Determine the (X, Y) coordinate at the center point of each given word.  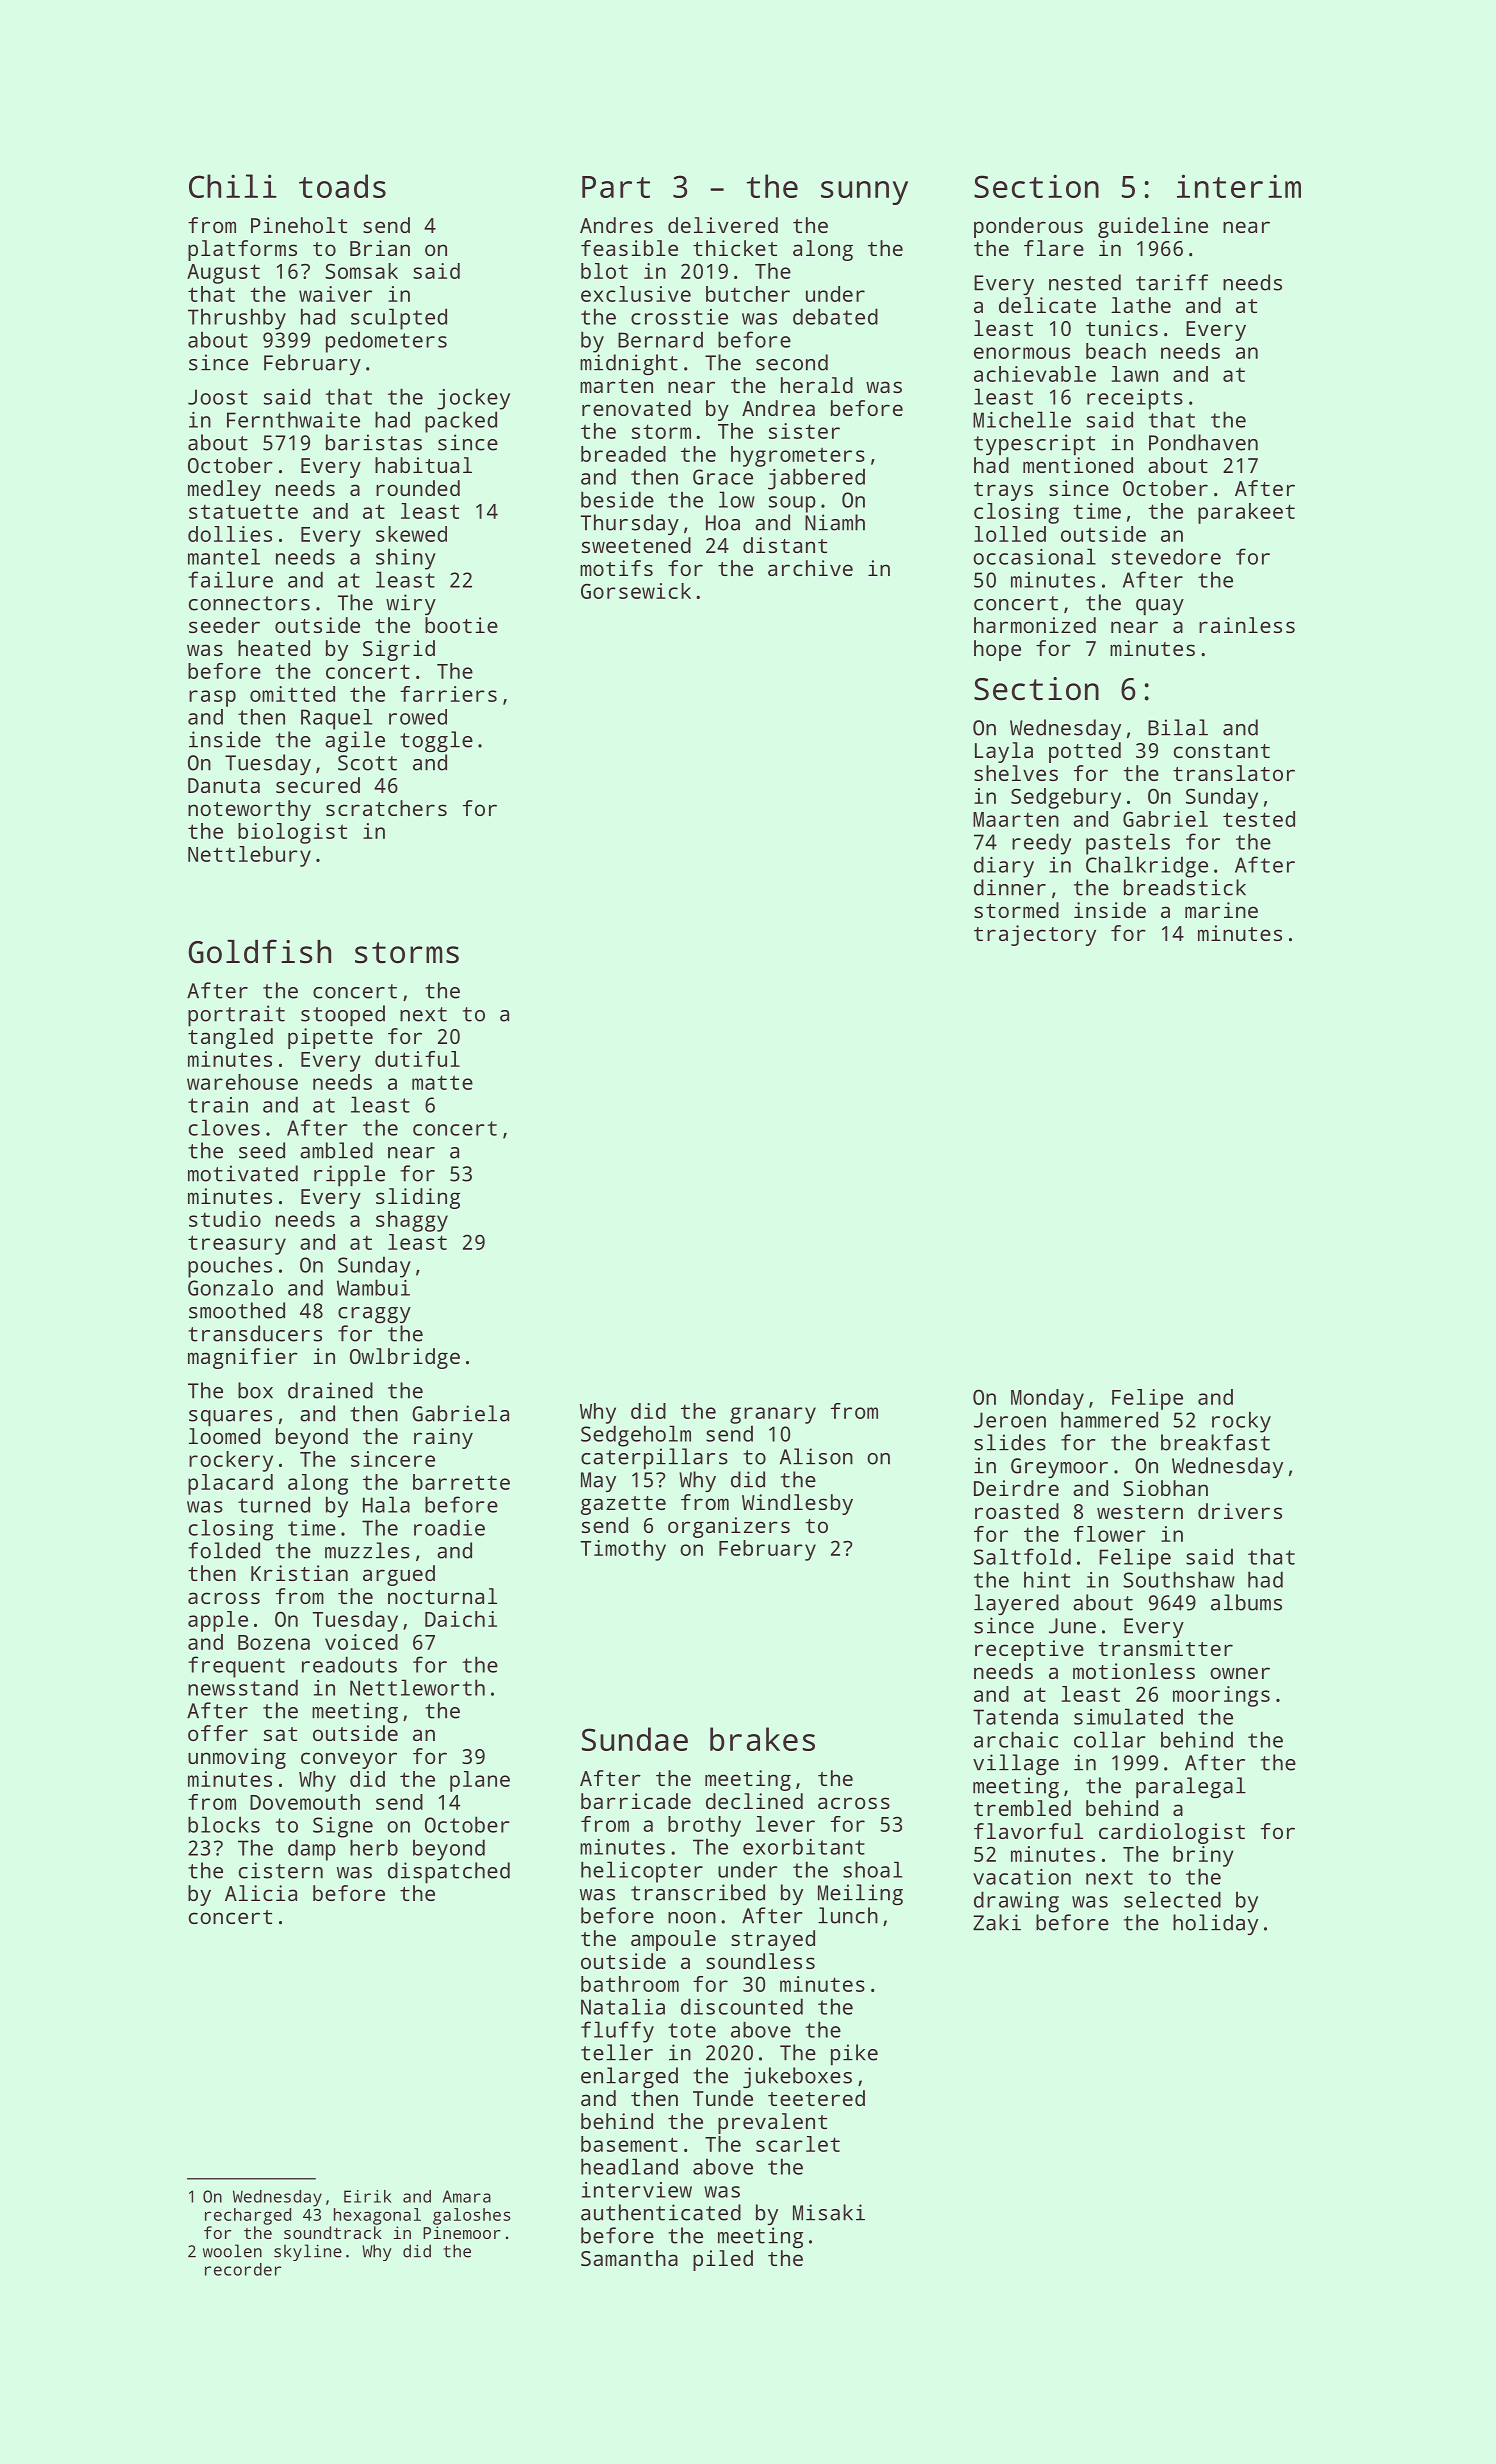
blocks (224, 1824)
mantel (224, 556)
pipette (330, 1038)
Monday (1047, 1399)
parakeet (1246, 513)
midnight (629, 364)
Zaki (997, 1922)
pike (854, 2055)
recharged (248, 2216)
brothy (704, 1826)
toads (342, 186)
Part (616, 187)
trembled (1022, 1808)
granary (773, 1415)
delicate (1047, 305)
